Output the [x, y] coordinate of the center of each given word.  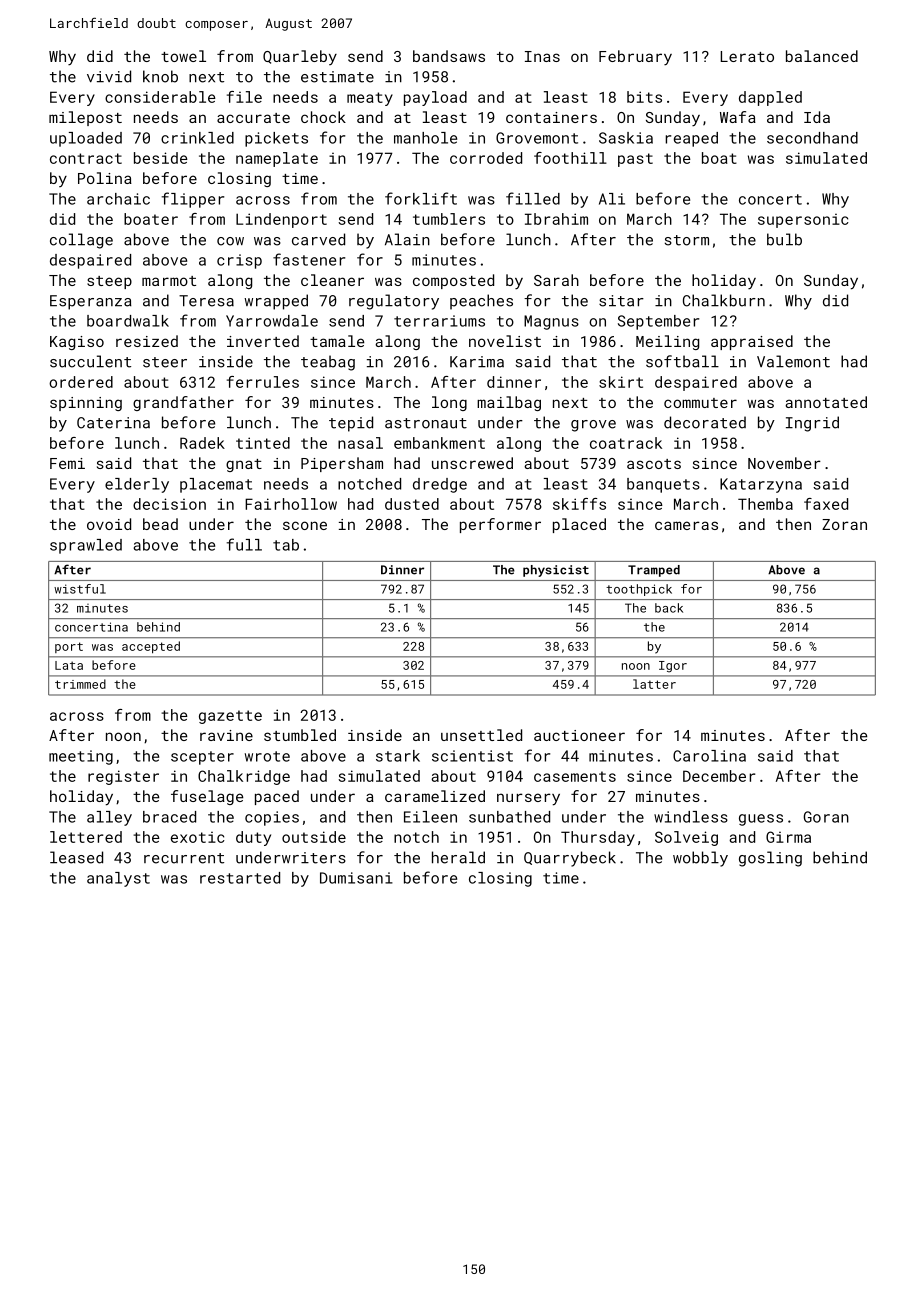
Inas [542, 56]
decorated [705, 422]
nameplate [277, 159]
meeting [81, 757]
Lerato [747, 56]
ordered [81, 382]
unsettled [481, 735]
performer [500, 525]
